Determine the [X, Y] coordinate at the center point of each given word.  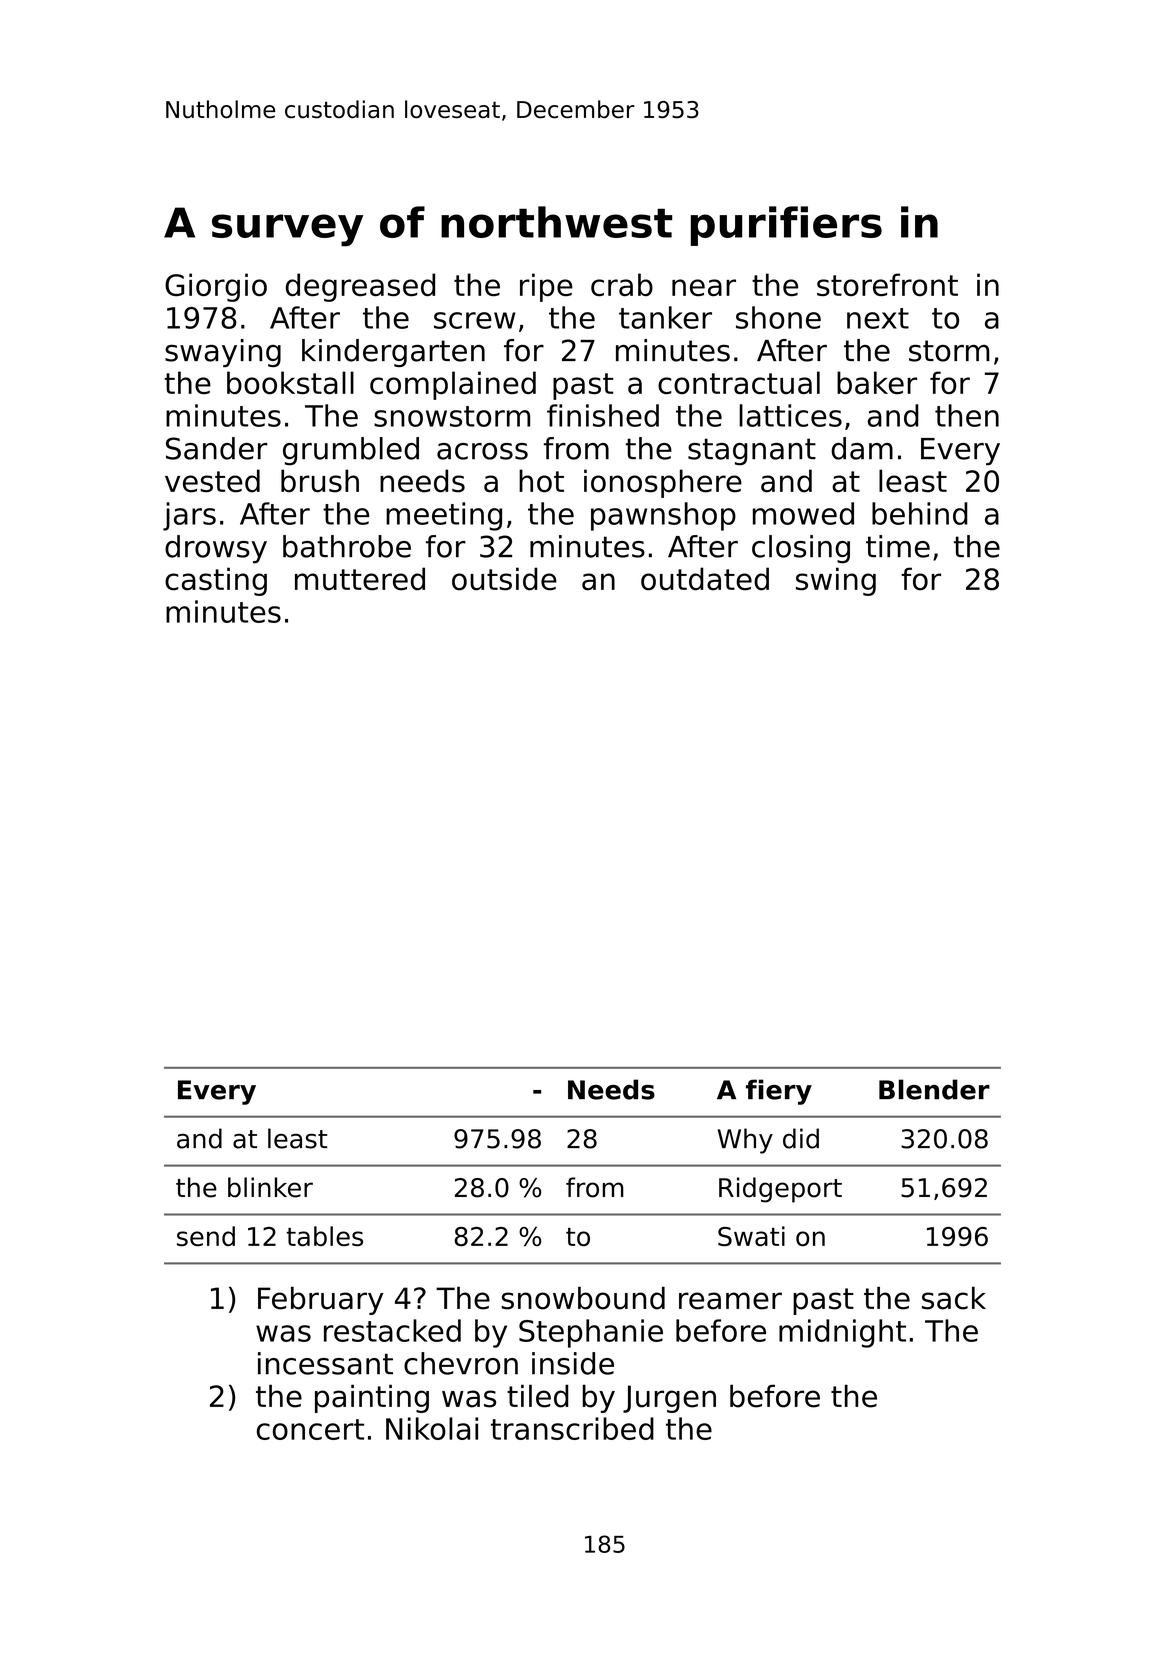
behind [920, 513]
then [967, 415]
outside [504, 579]
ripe [546, 287]
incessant [325, 1363]
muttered [360, 579]
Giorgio [216, 287]
